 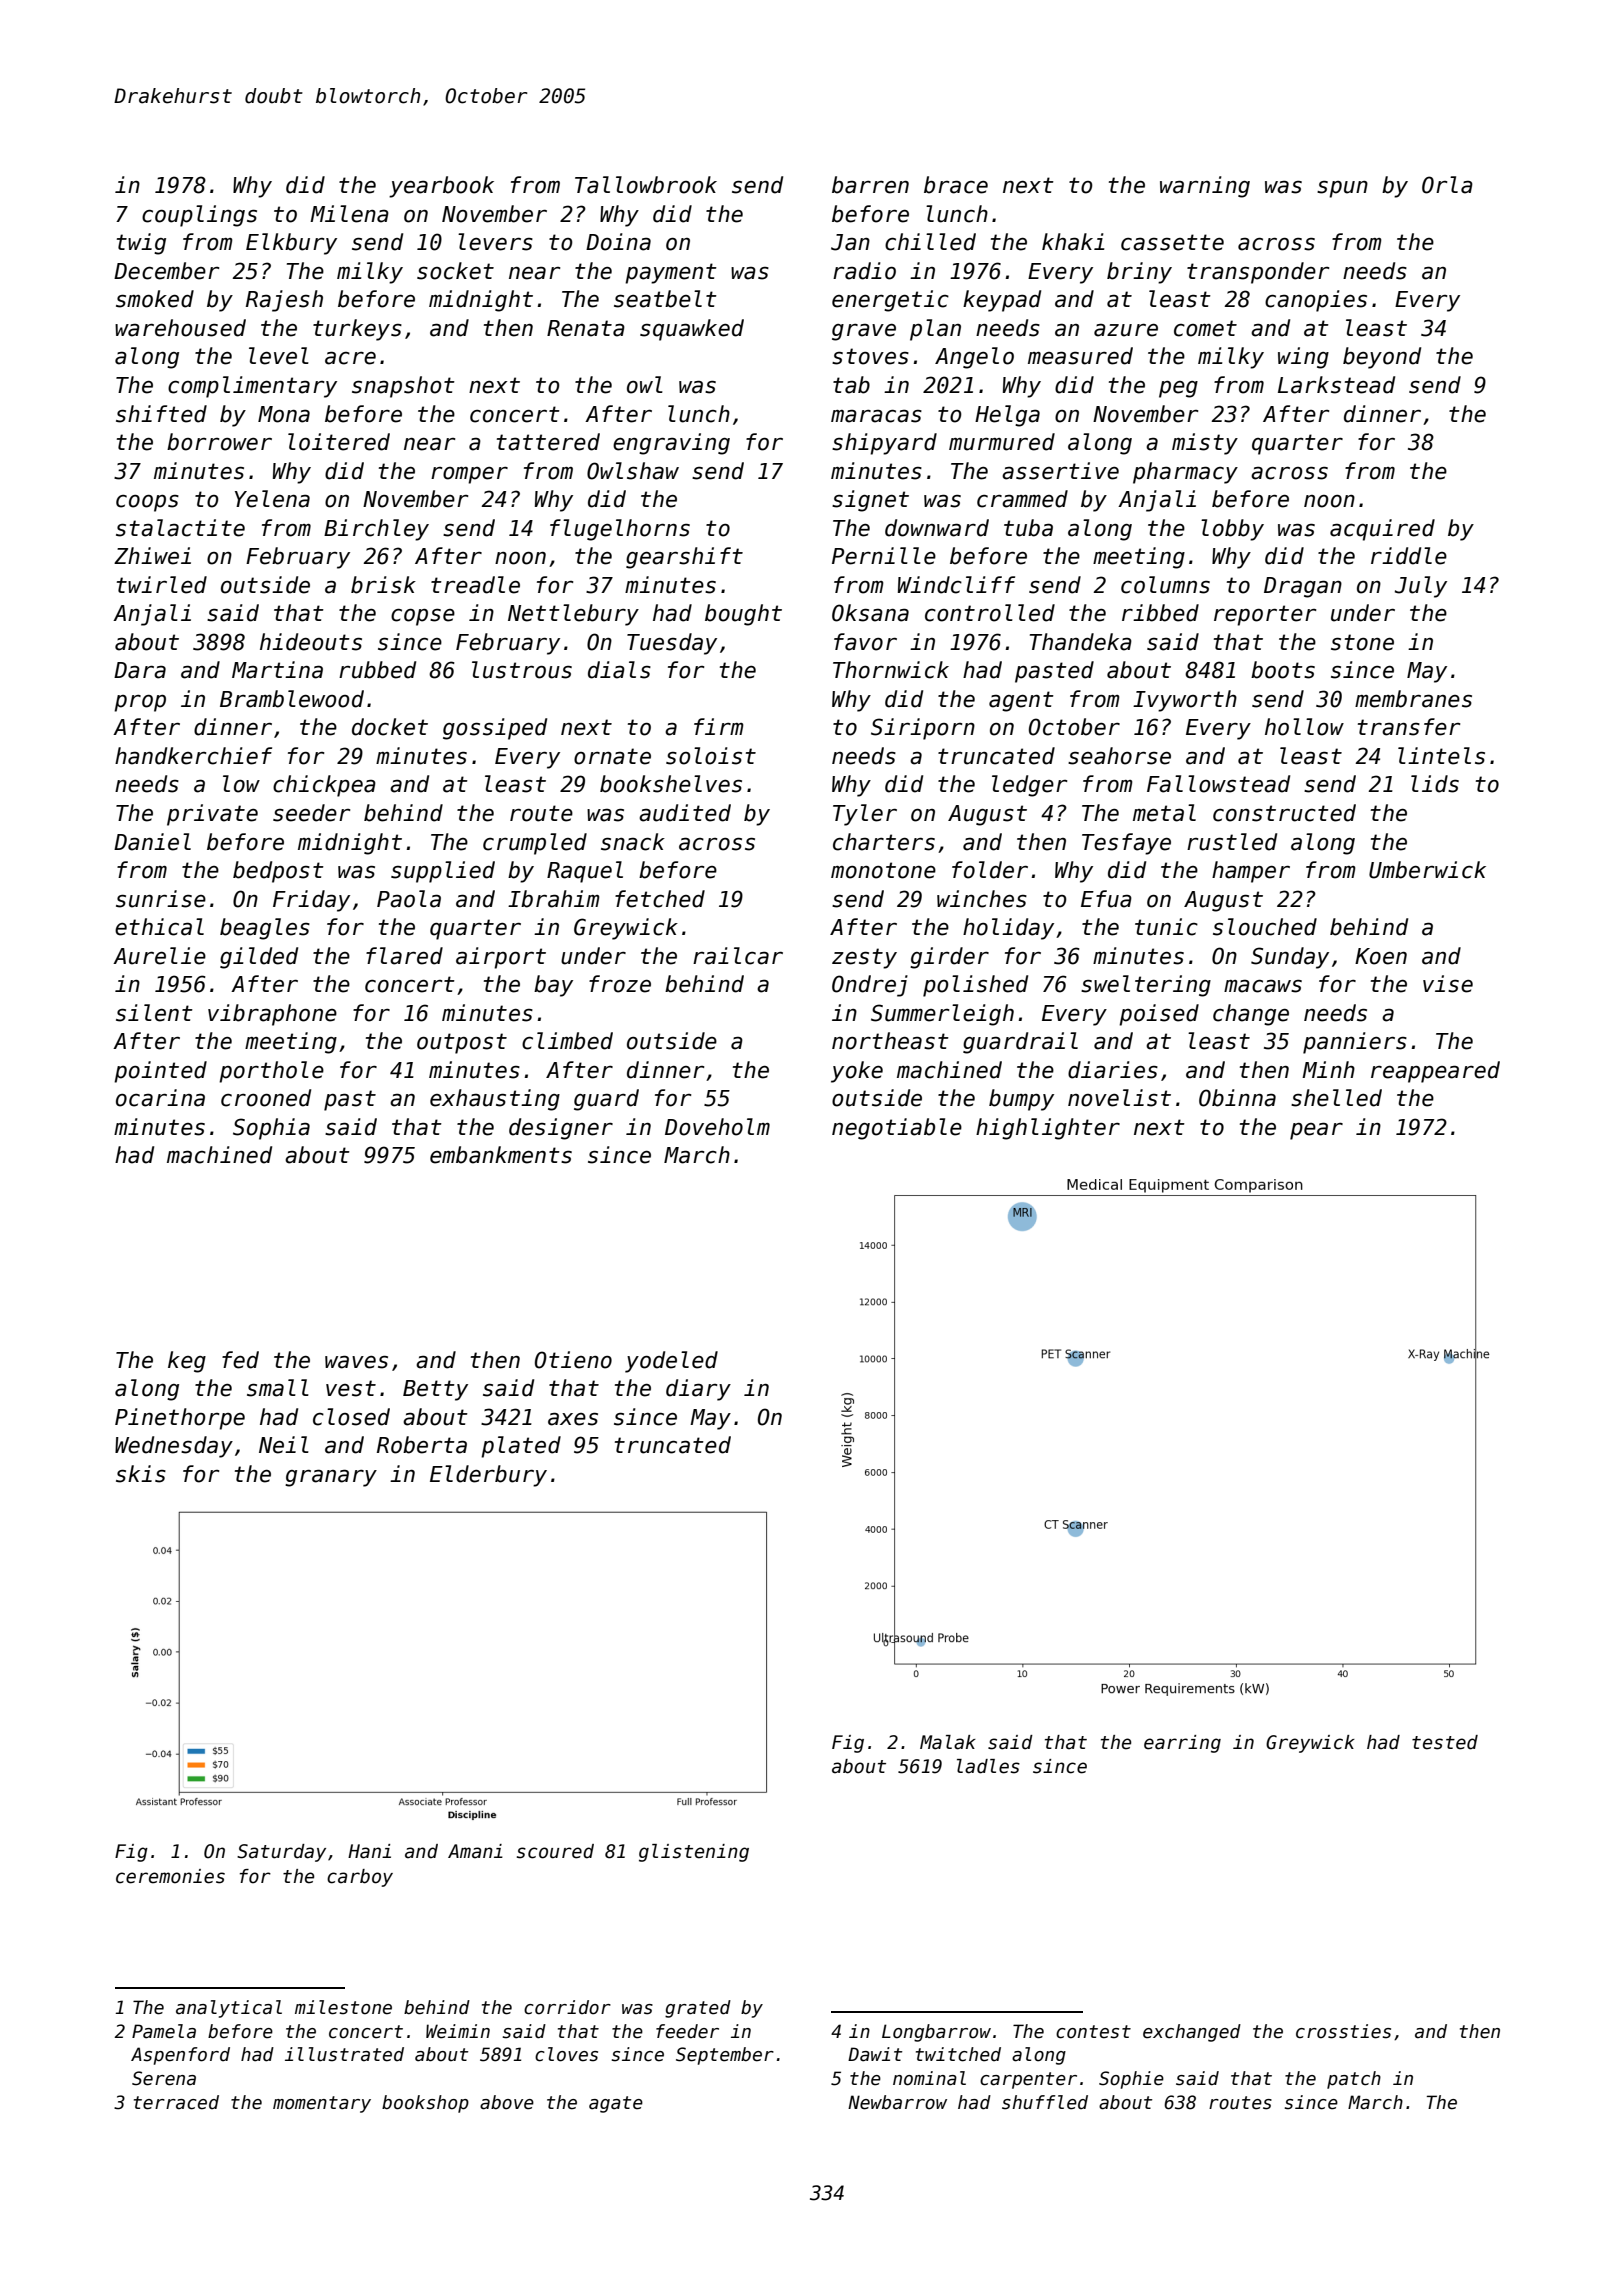 What do you see at coordinates (331, 1478) in the document?
I see `granary` at bounding box center [331, 1478].
